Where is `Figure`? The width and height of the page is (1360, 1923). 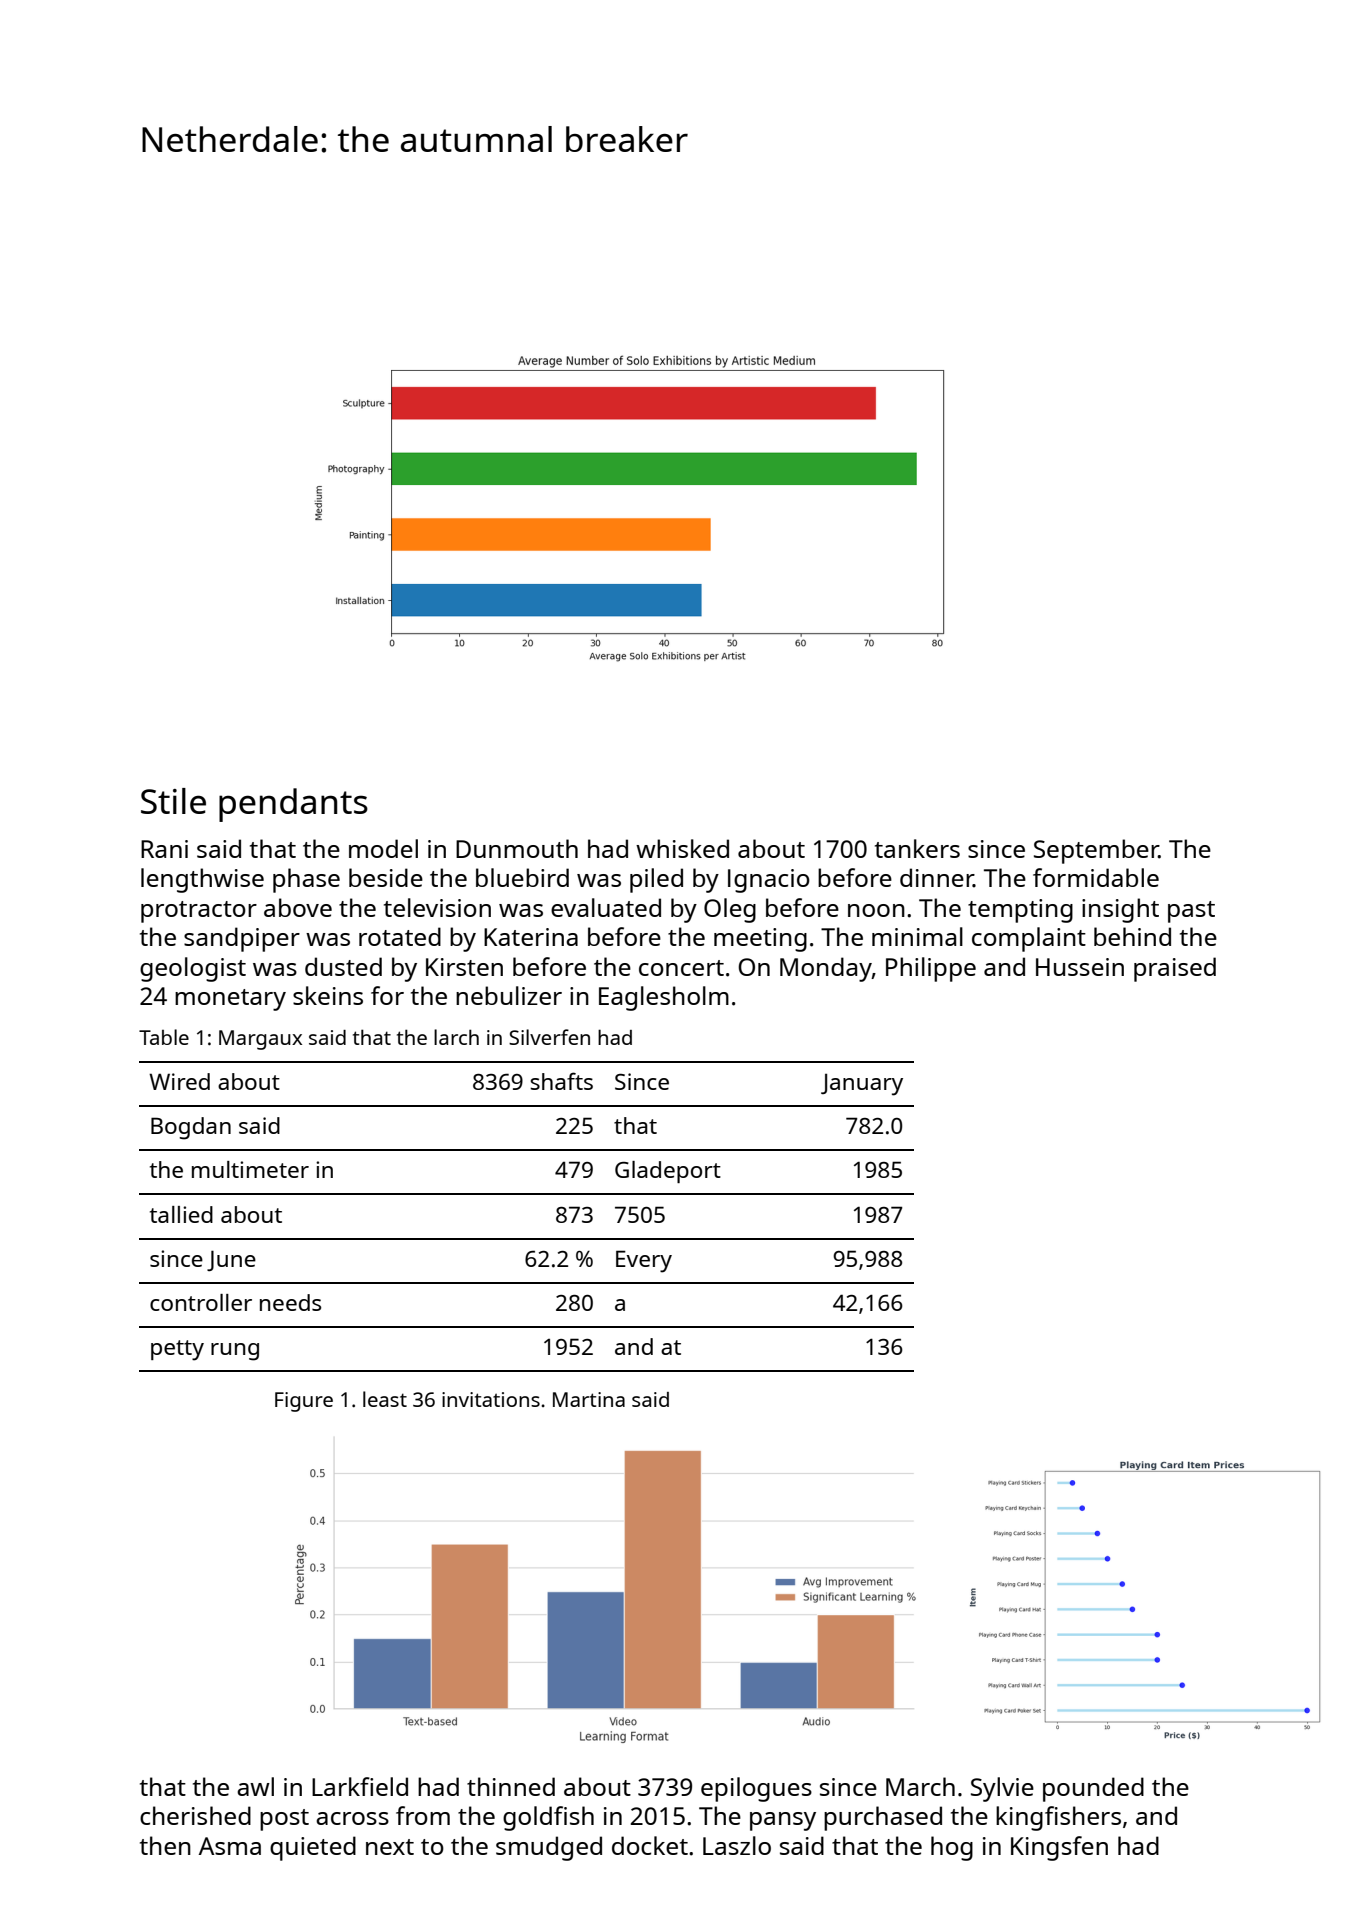 Figure is located at coordinates (304, 1402).
